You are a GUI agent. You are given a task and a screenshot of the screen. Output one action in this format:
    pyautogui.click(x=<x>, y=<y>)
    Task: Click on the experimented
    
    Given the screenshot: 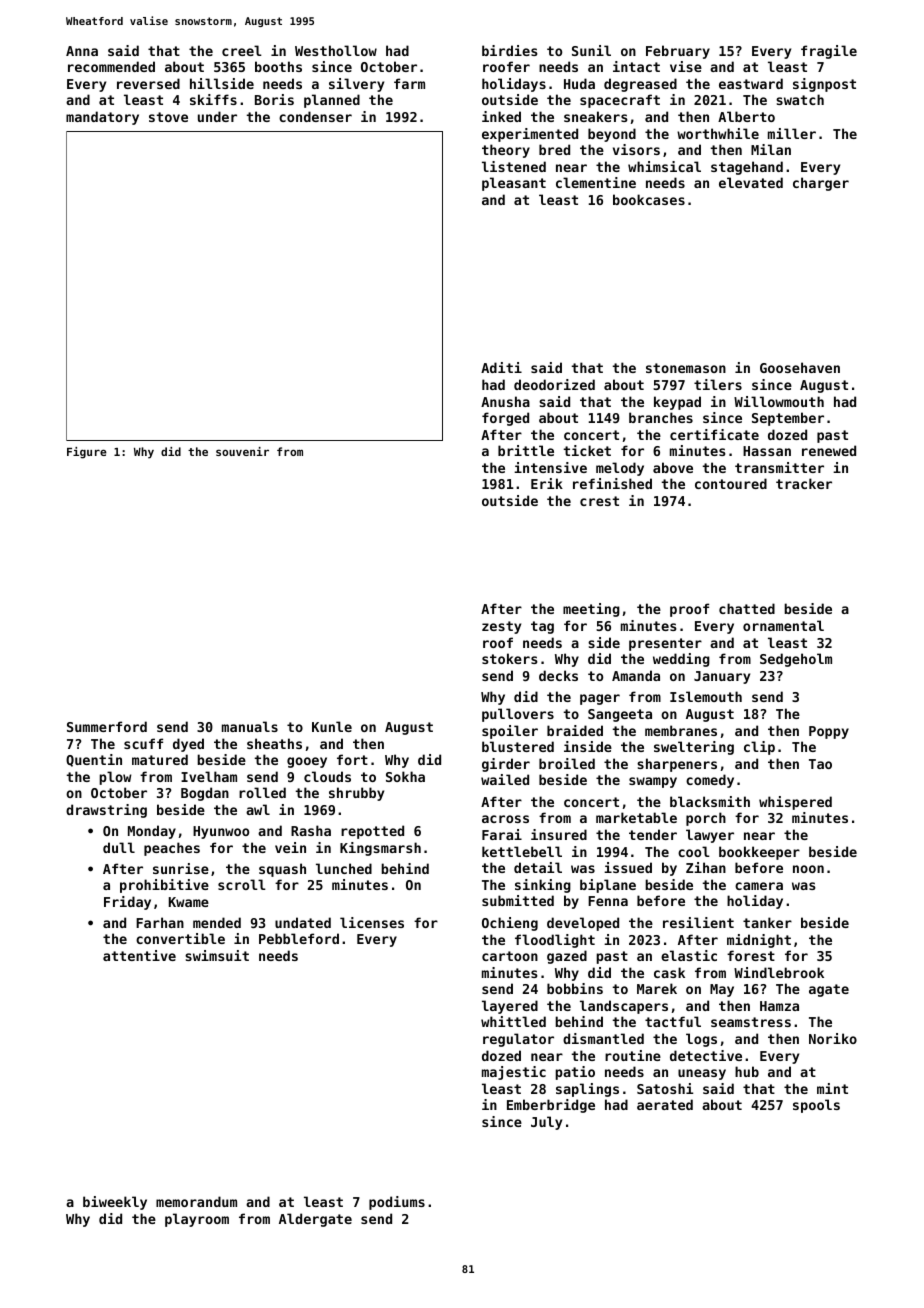 What is the action you would take?
    pyautogui.click(x=530, y=135)
